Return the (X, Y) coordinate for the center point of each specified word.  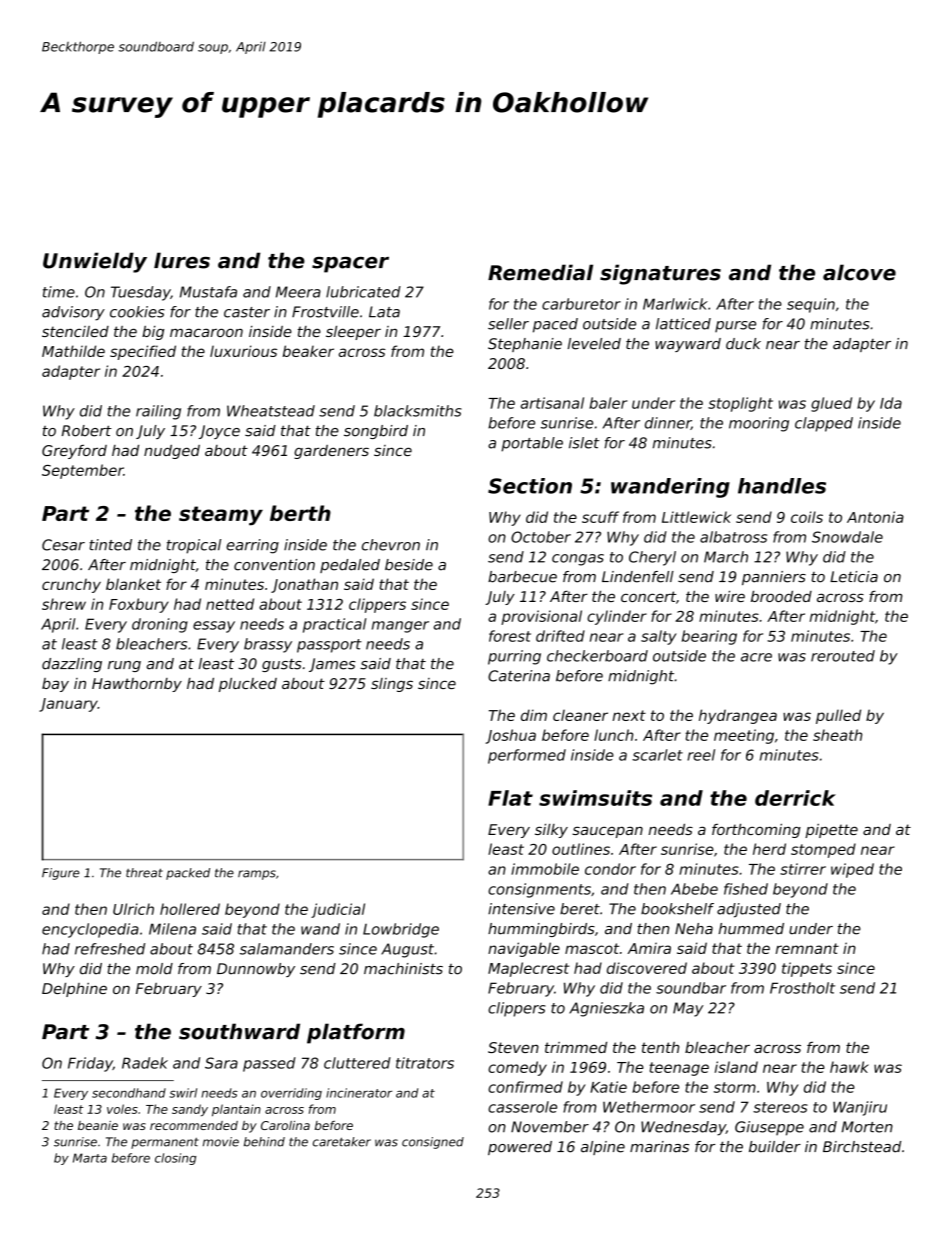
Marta (90, 1158)
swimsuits (595, 798)
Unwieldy (95, 262)
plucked (248, 685)
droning (160, 625)
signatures (660, 274)
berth (300, 513)
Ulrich (133, 909)
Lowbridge (401, 930)
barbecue (522, 577)
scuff (600, 517)
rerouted (843, 656)
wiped (852, 870)
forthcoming (756, 831)
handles (782, 486)
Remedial (540, 272)
